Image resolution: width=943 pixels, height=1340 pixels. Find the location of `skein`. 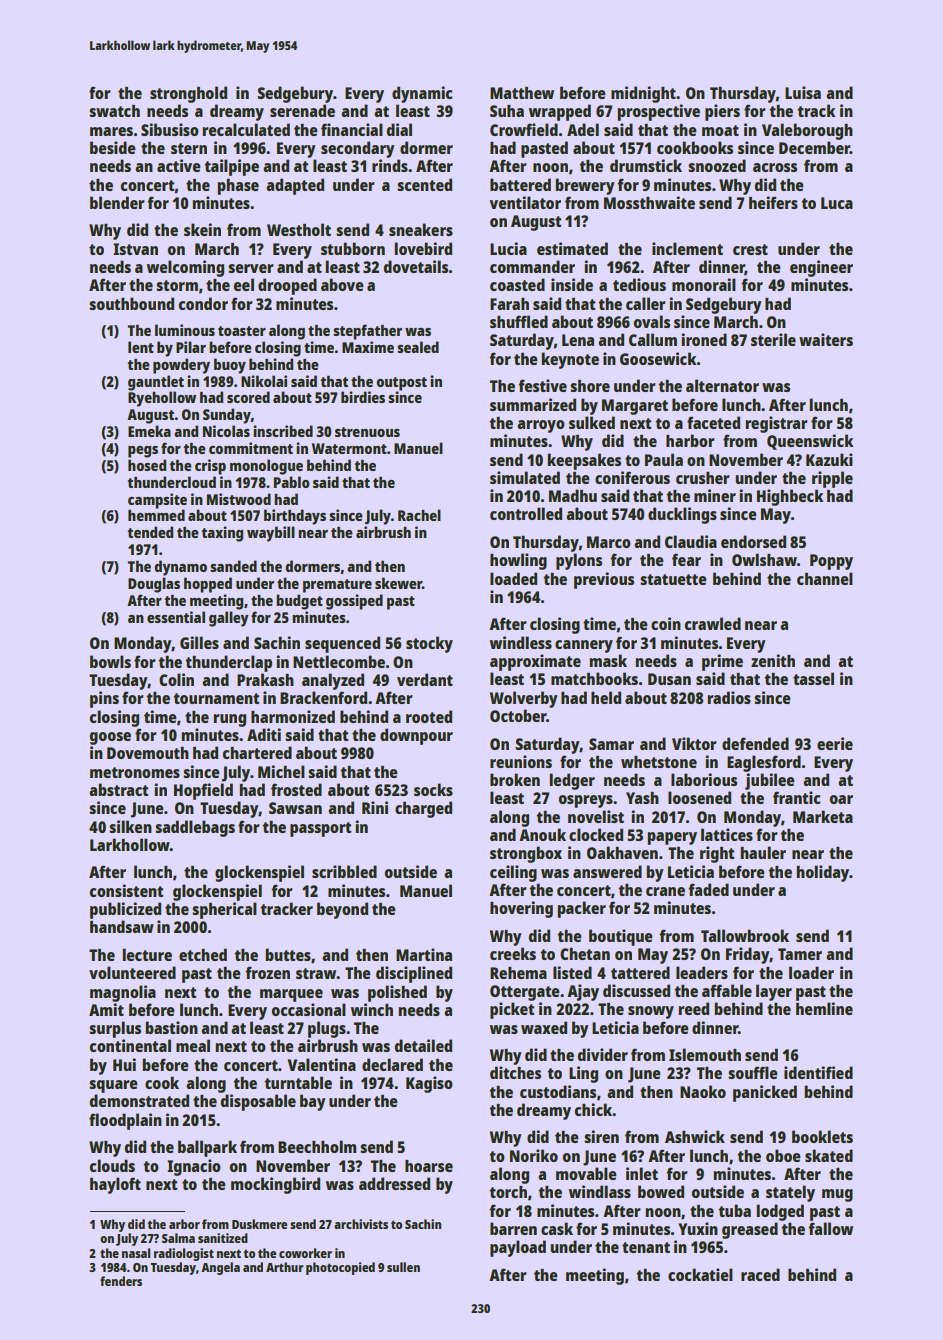

skein is located at coordinates (202, 229).
